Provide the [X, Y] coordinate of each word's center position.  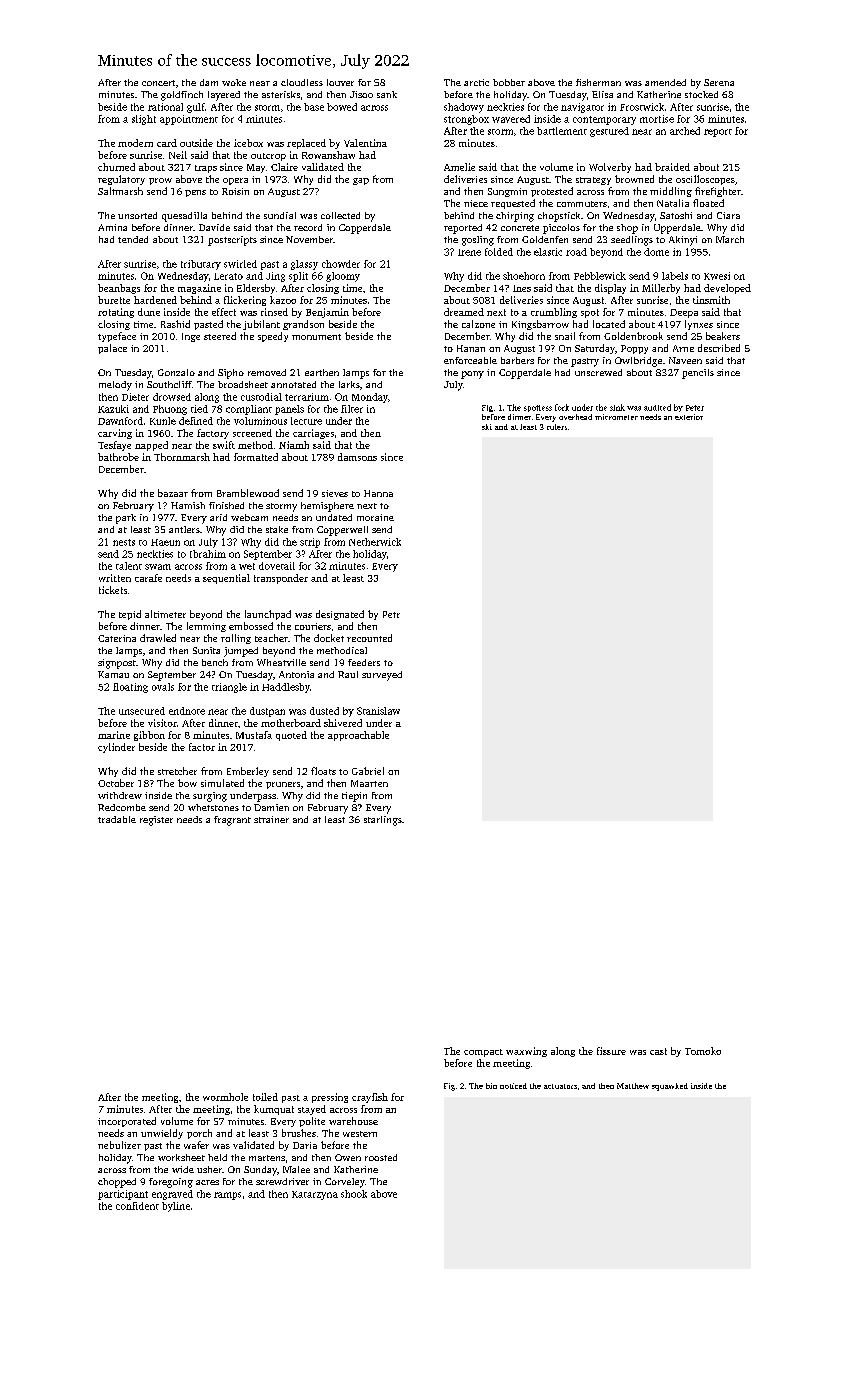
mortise [657, 119]
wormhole [225, 1097]
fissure [611, 1051]
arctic [476, 82]
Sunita [206, 650]
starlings [383, 821]
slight [144, 120]
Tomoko [703, 1051]
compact [483, 1053]
